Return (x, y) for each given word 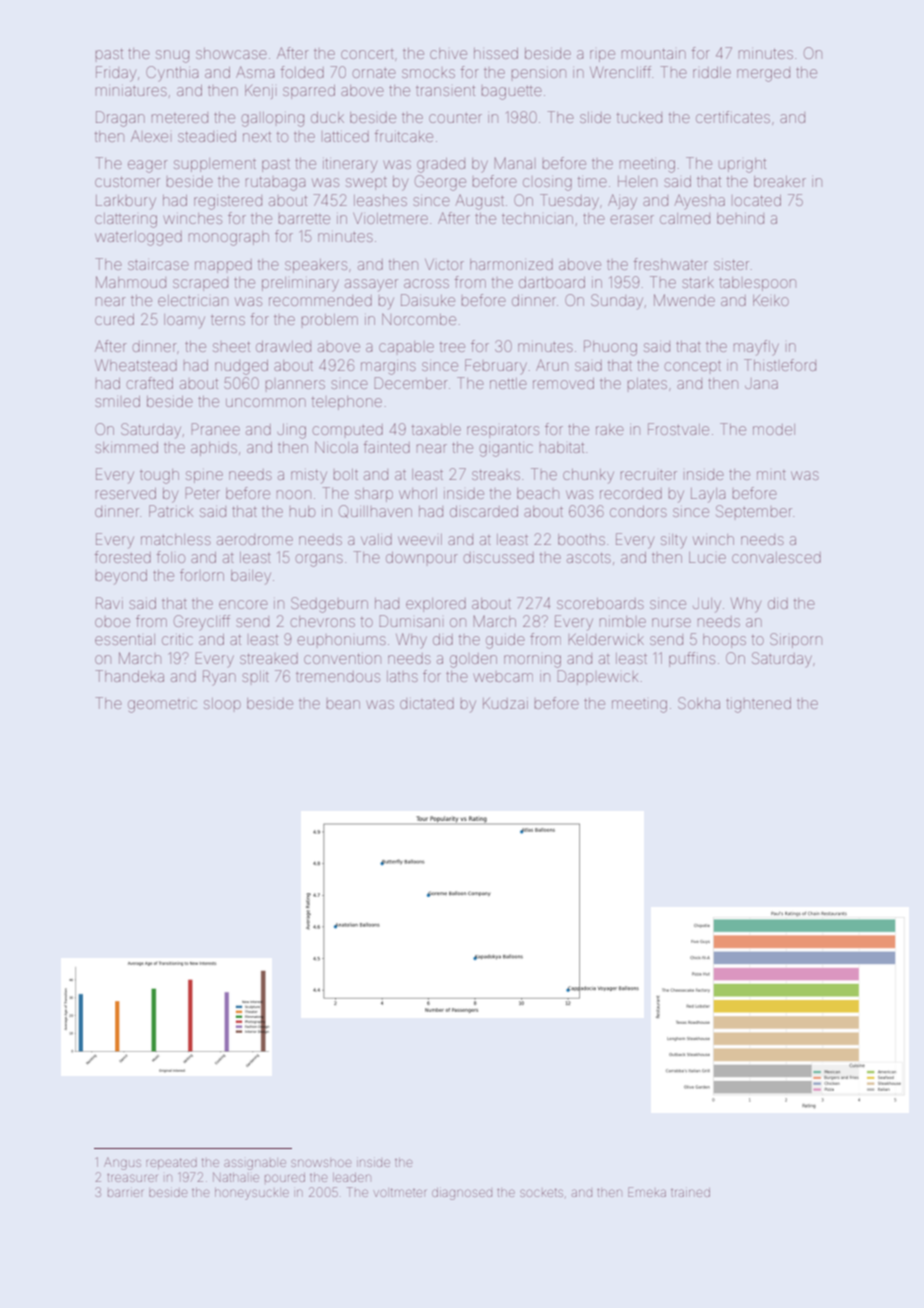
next (257, 136)
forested (123, 557)
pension (539, 73)
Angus (122, 1163)
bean (343, 704)
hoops (724, 641)
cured (114, 319)
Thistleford (780, 365)
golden (473, 660)
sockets (541, 1192)
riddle (712, 72)
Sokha (699, 703)
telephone (347, 403)
